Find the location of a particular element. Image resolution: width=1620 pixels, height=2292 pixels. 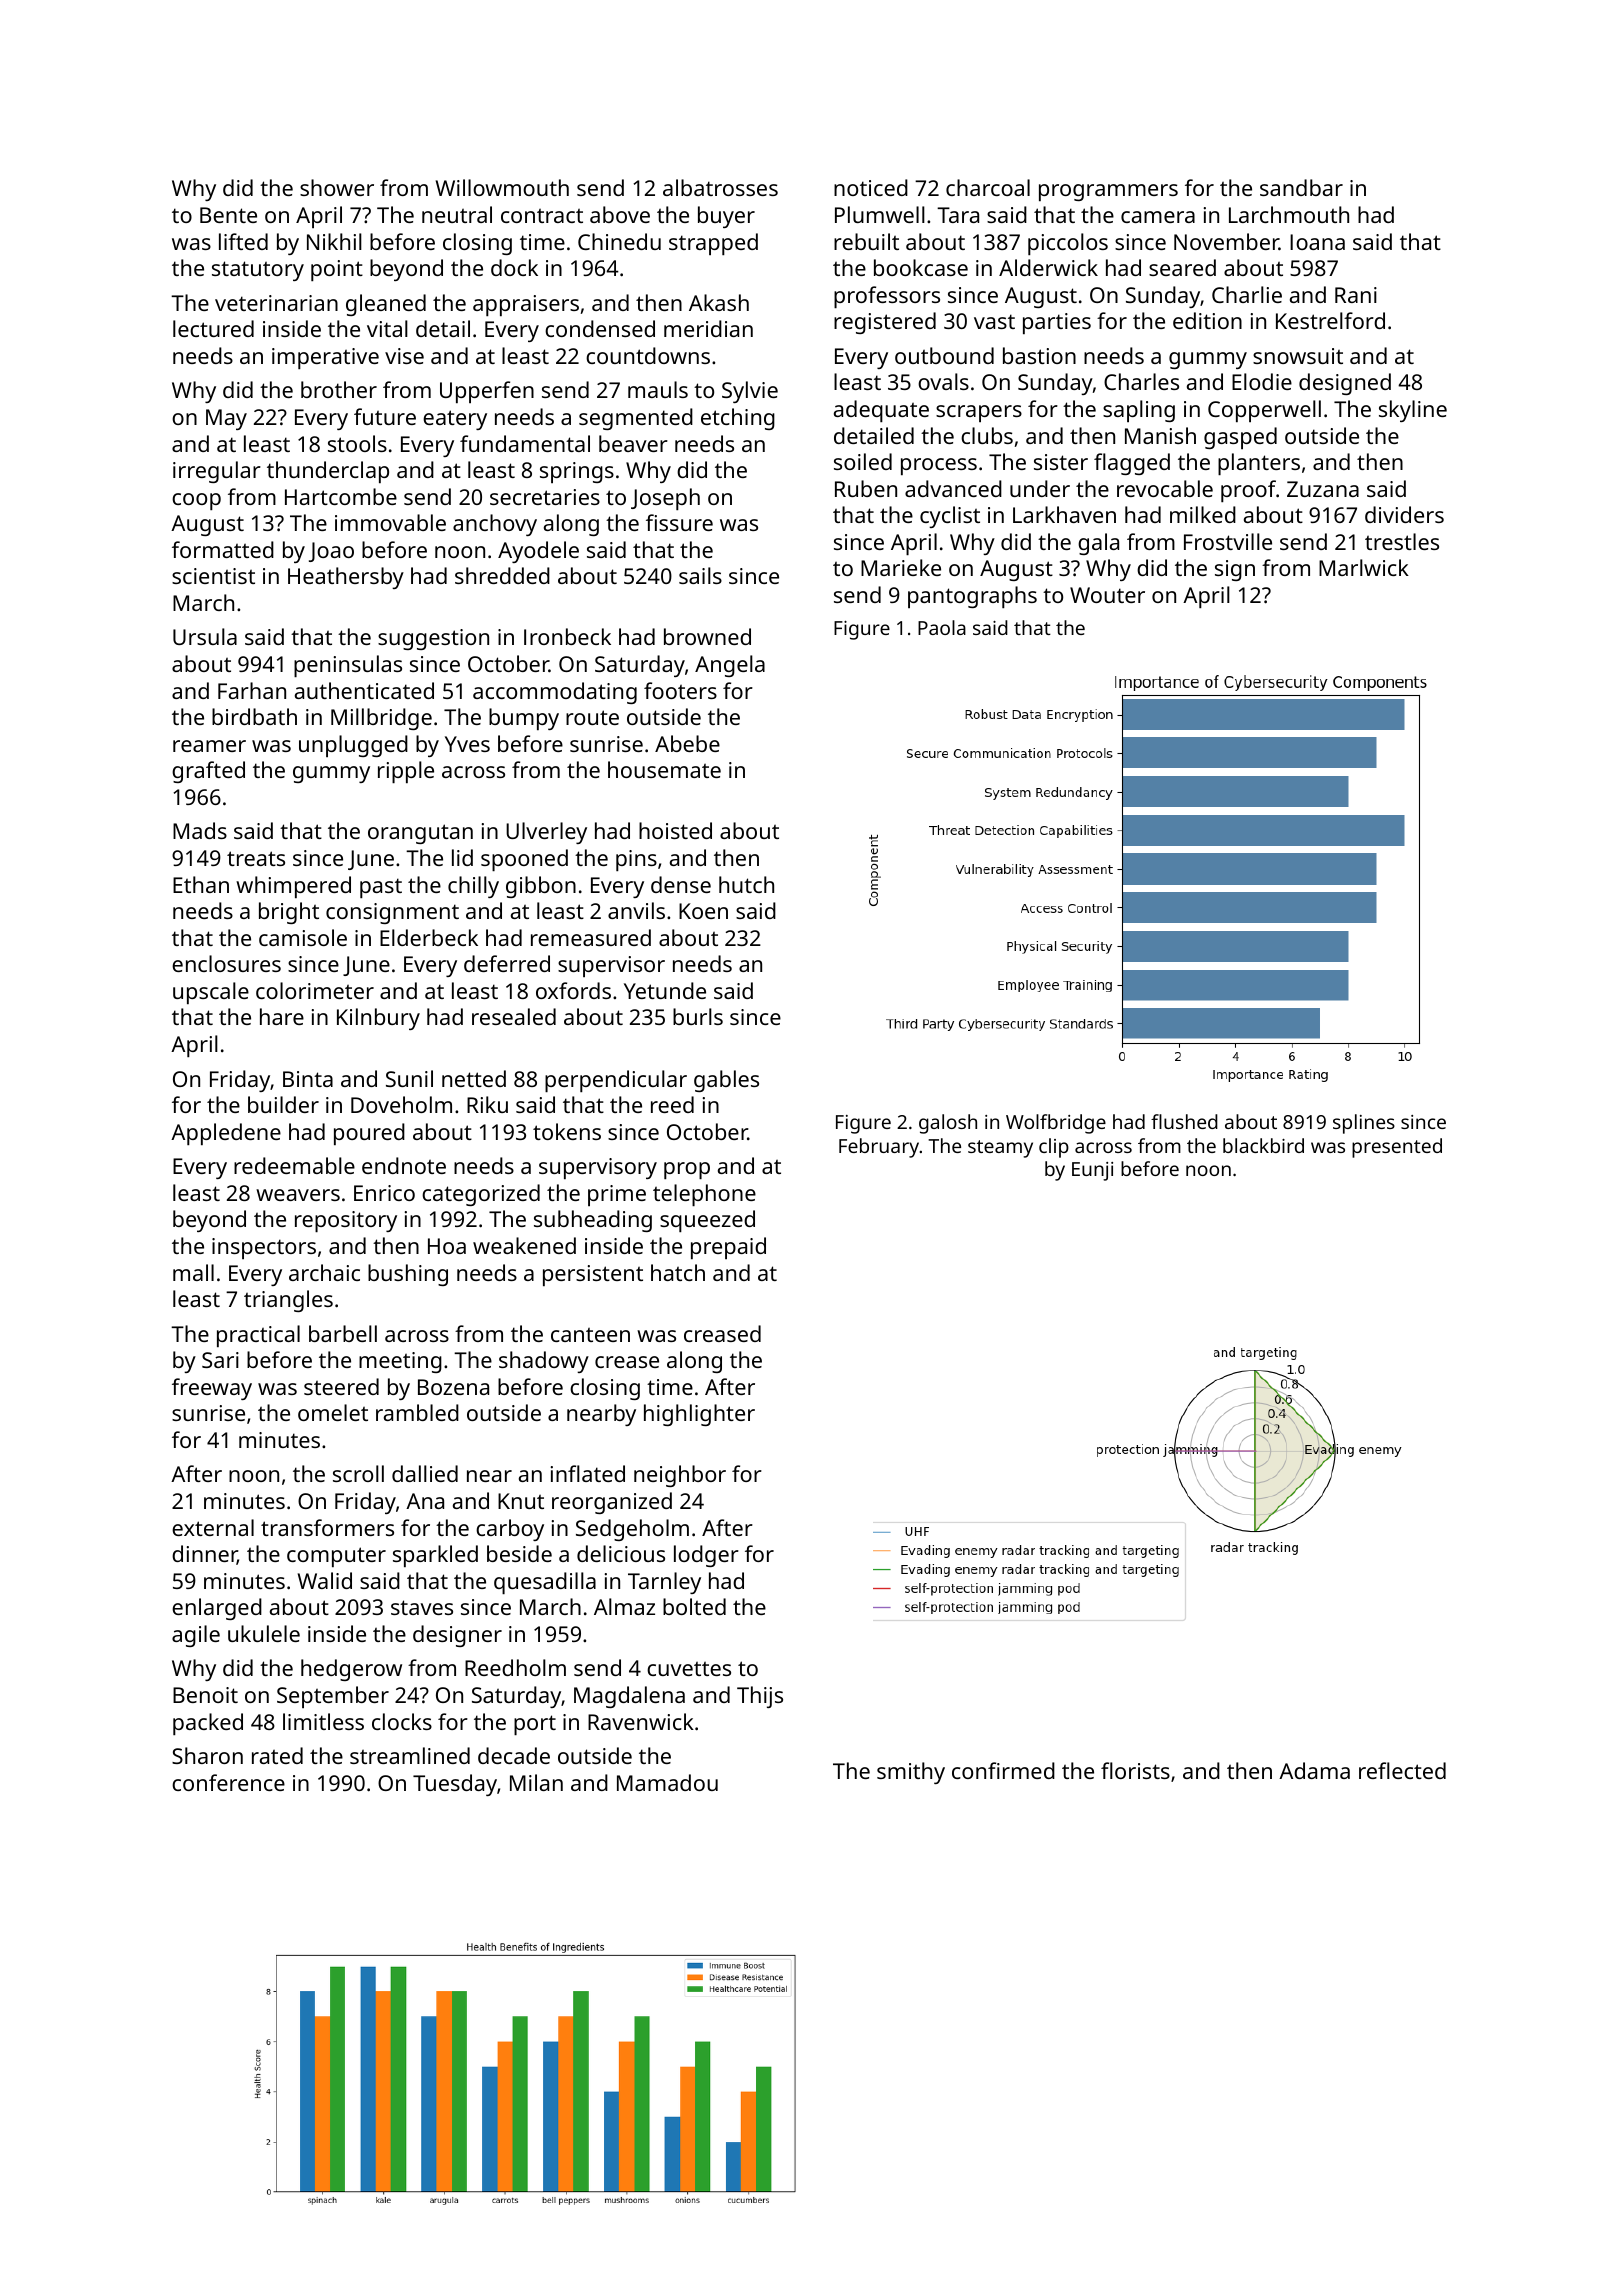

Copperwell is located at coordinates (1264, 411).
